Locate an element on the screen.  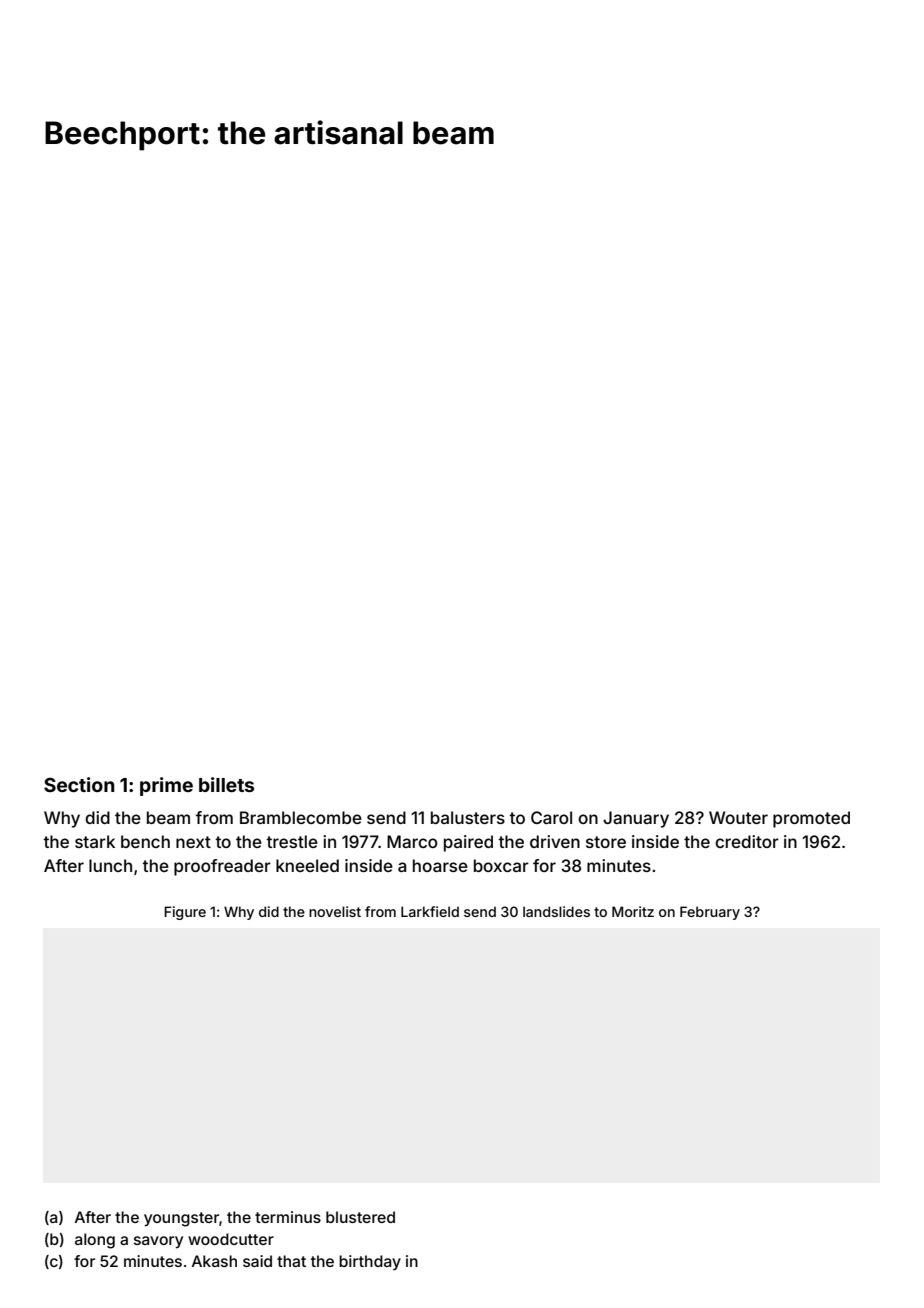
Moritz is located at coordinates (633, 911).
